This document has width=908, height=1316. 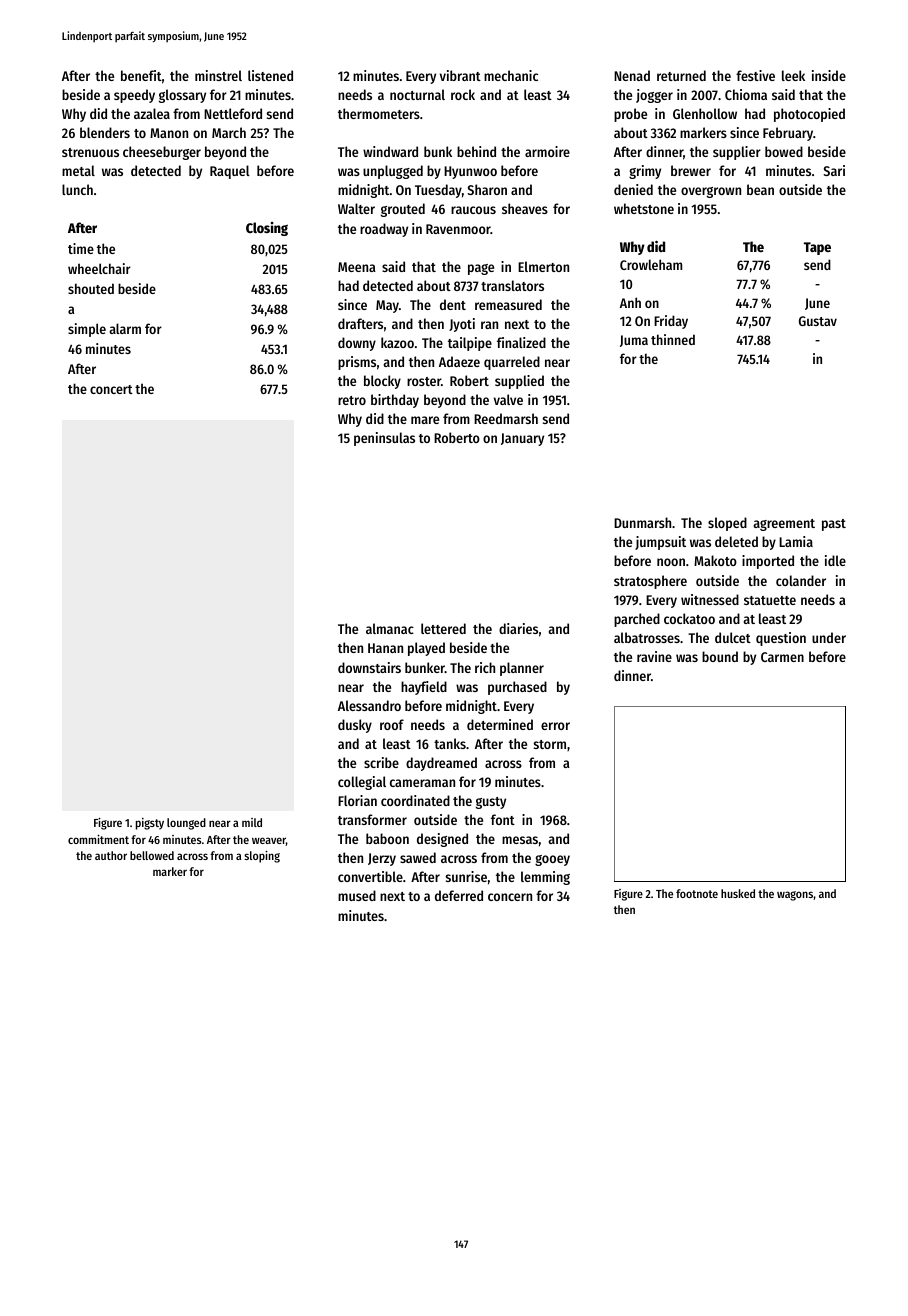 What do you see at coordinates (511, 75) in the document?
I see `mechanic` at bounding box center [511, 75].
